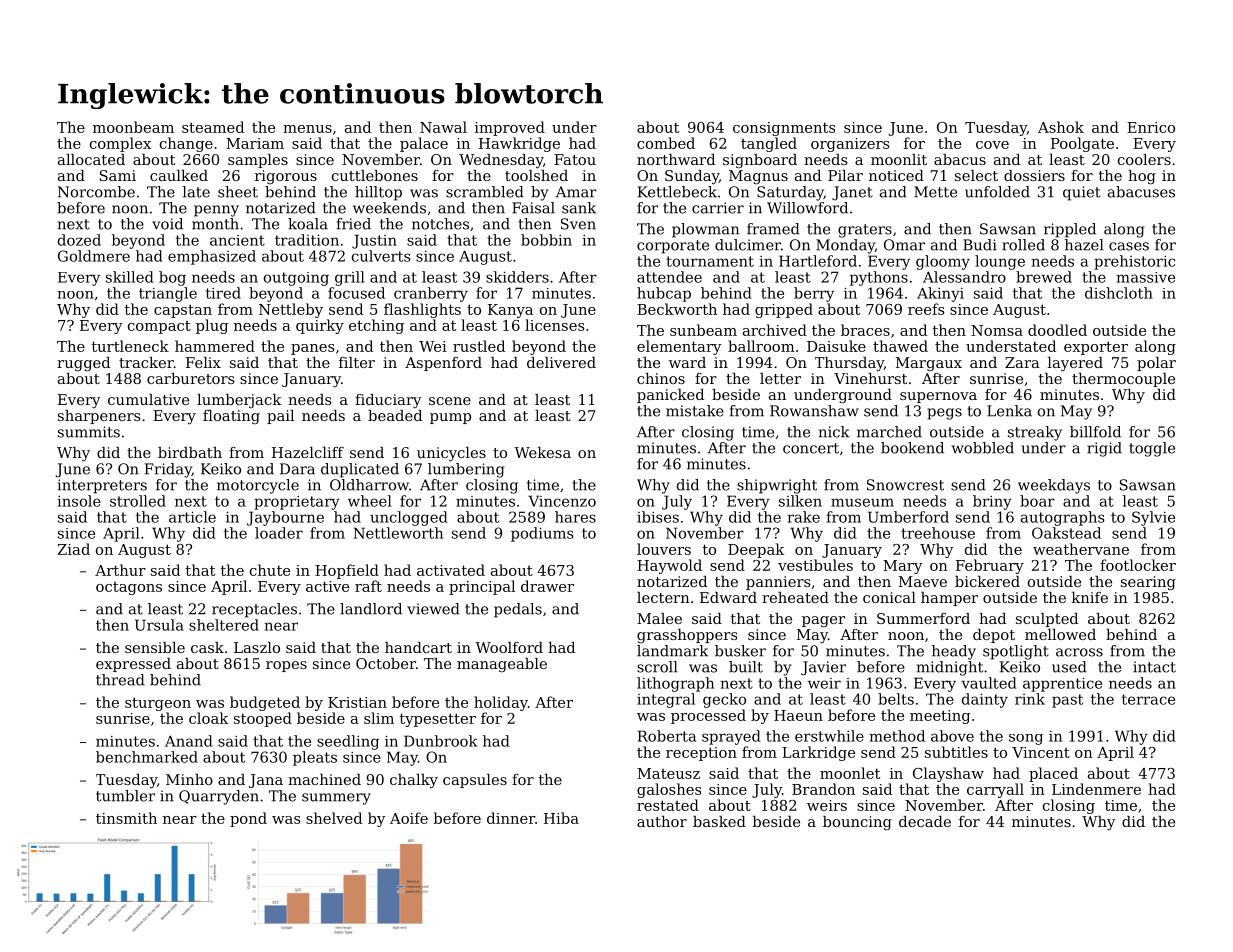 The height and width of the screenshot is (952, 1233). I want to click on ballroom, so click(761, 346).
